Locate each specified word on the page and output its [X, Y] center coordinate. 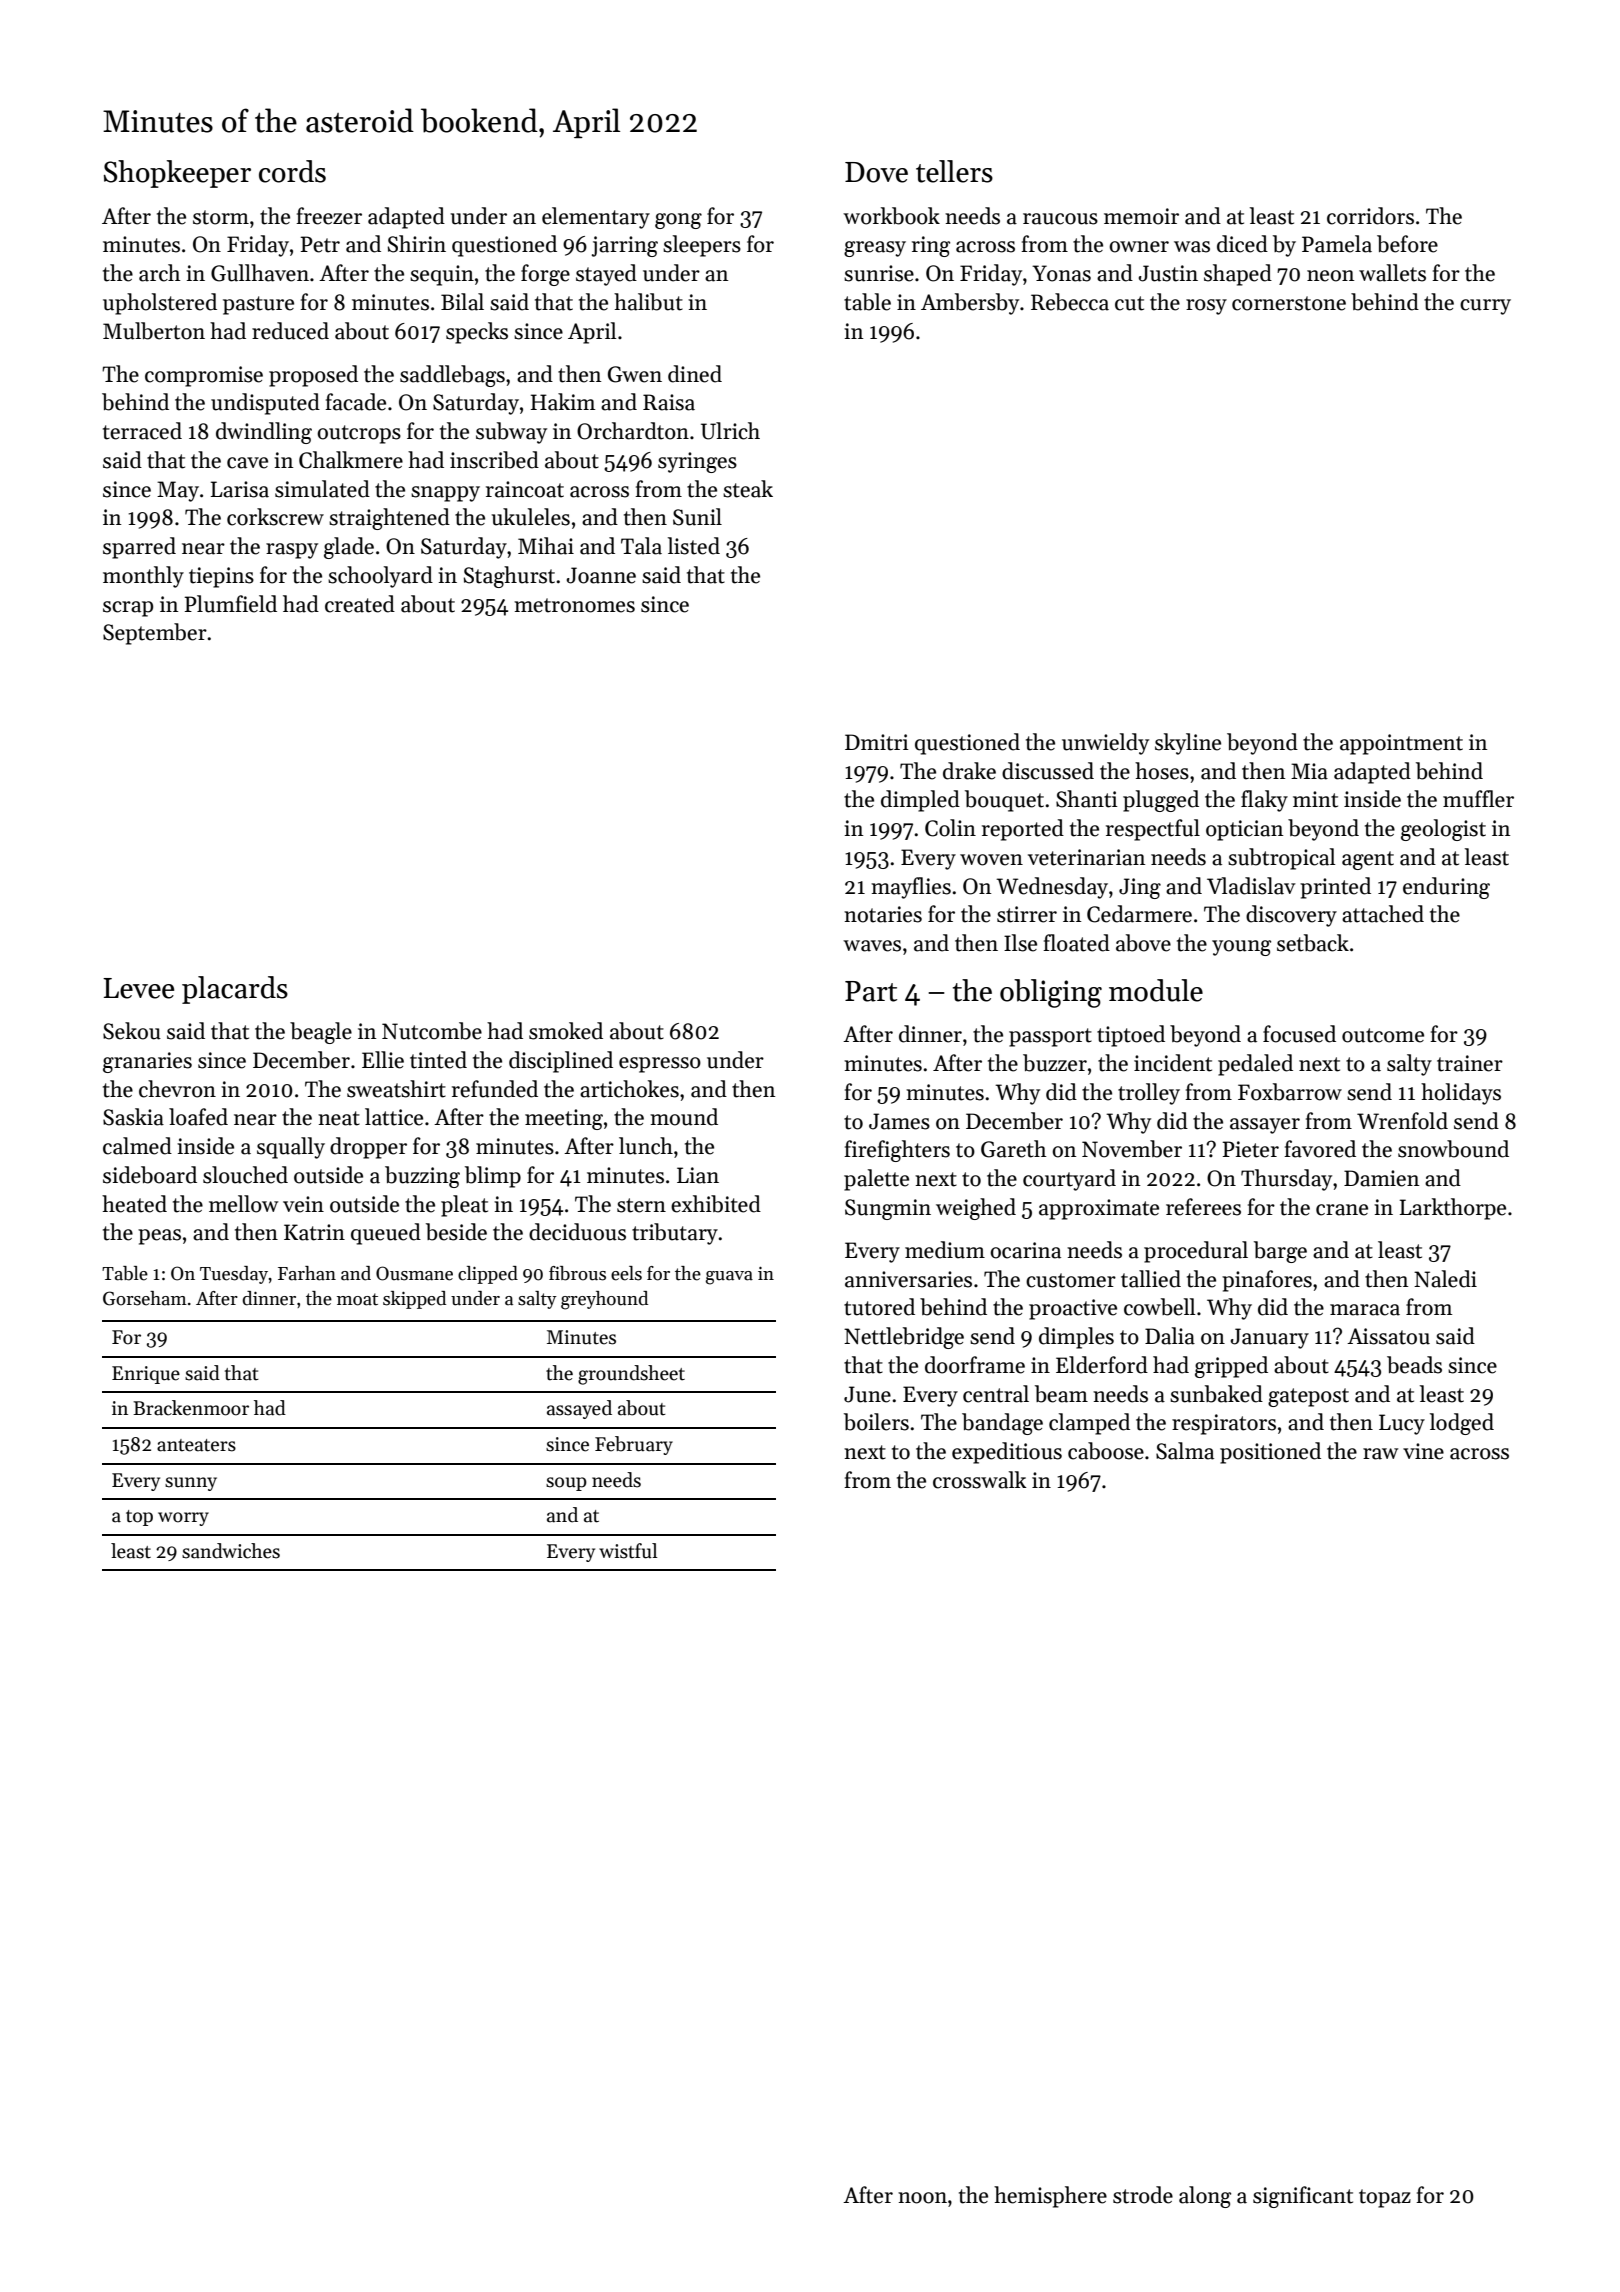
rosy [1206, 307]
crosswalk [980, 1480]
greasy [875, 249]
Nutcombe [432, 1031]
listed [694, 546]
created [360, 604]
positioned [1270, 1453]
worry [183, 1519]
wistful [628, 1551]
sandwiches [231, 1551]
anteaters [196, 1445]
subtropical [1281, 859]
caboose [1106, 1451]
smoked [566, 1031]
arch [160, 273]
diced [1242, 244]
